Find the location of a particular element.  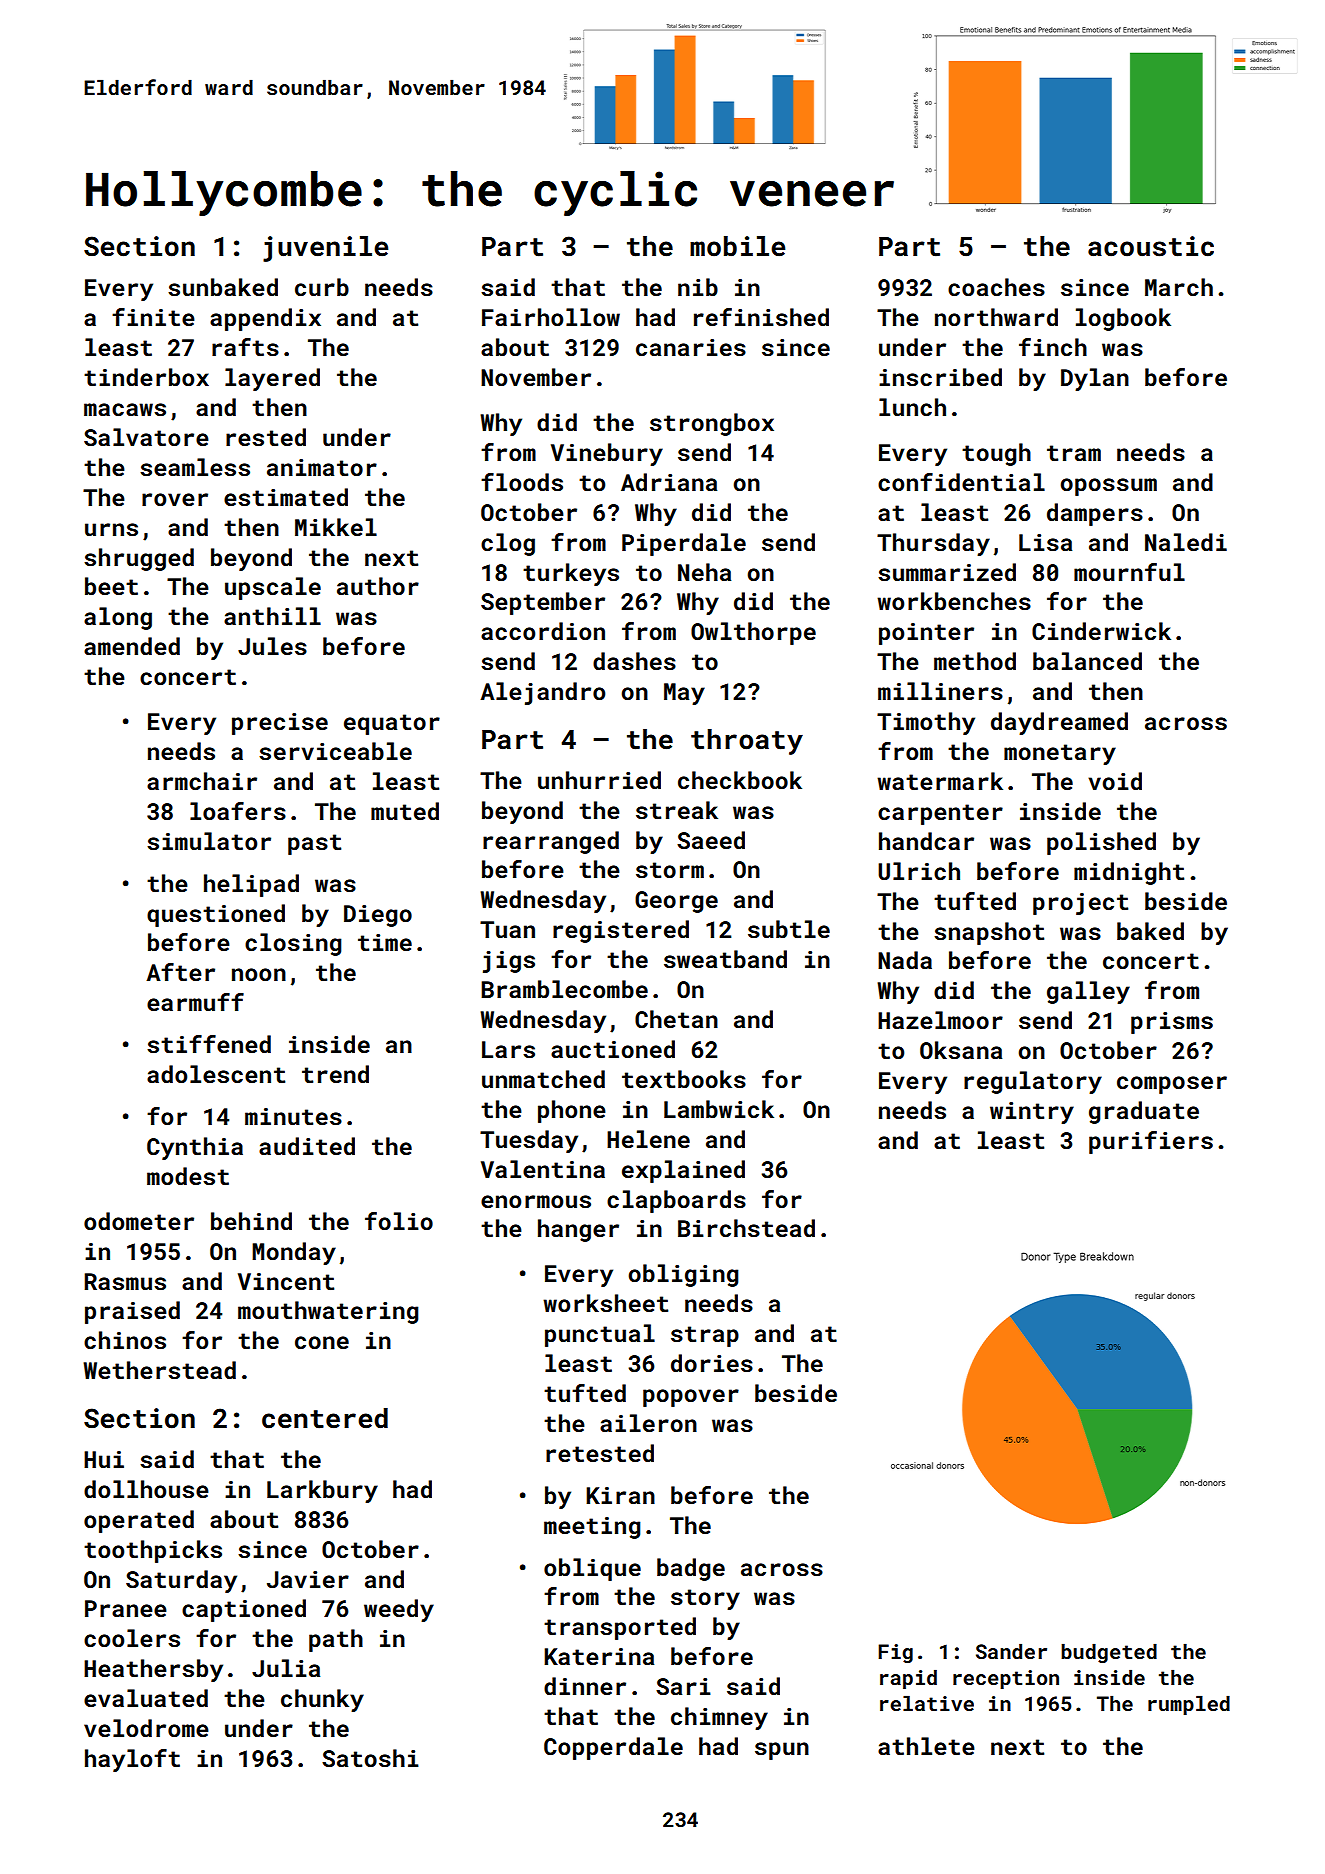

strongbox is located at coordinates (712, 424).
